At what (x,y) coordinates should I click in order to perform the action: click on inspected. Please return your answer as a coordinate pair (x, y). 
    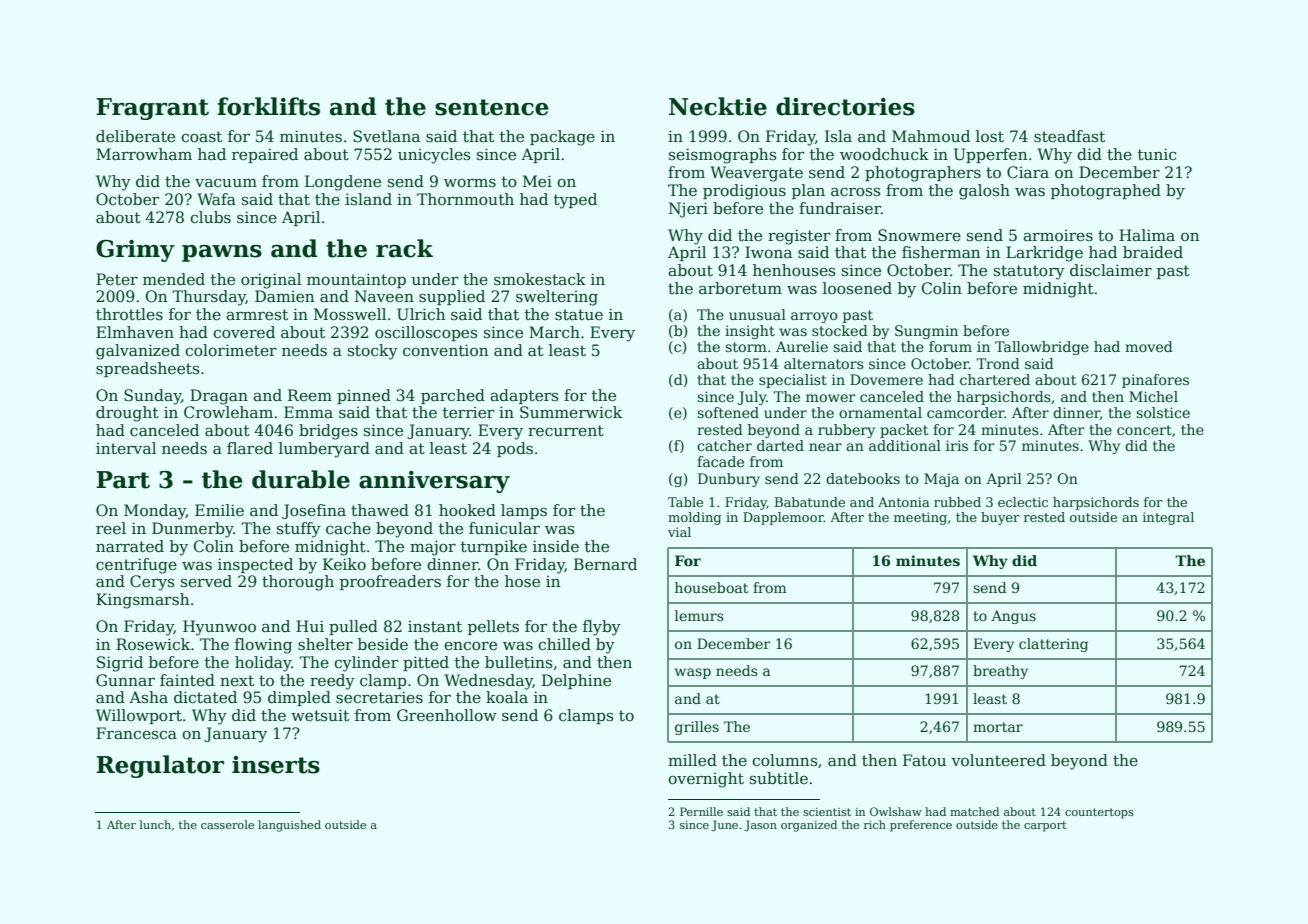
    Looking at the image, I should click on (255, 565).
